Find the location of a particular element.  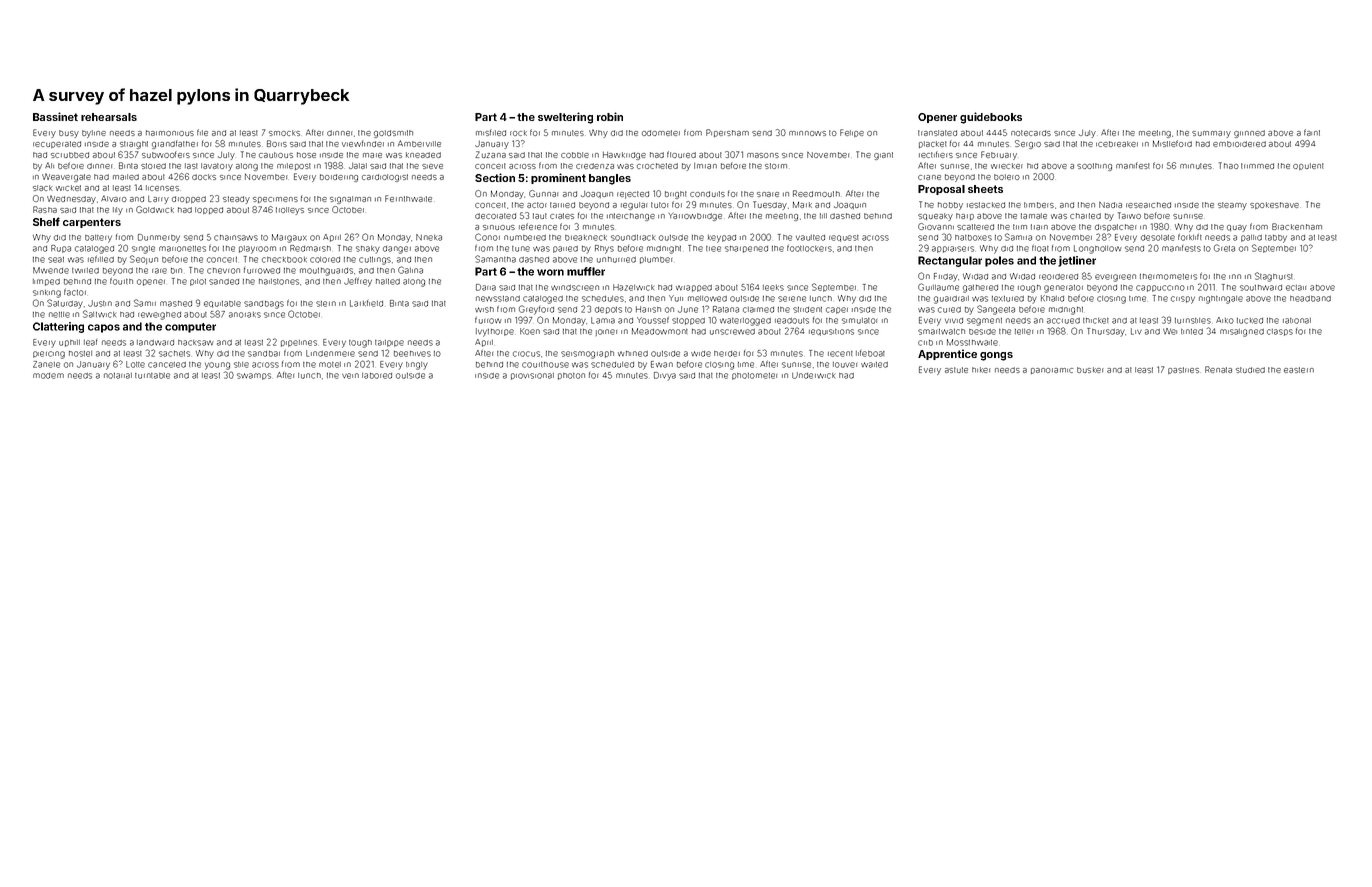

tree is located at coordinates (713, 249).
